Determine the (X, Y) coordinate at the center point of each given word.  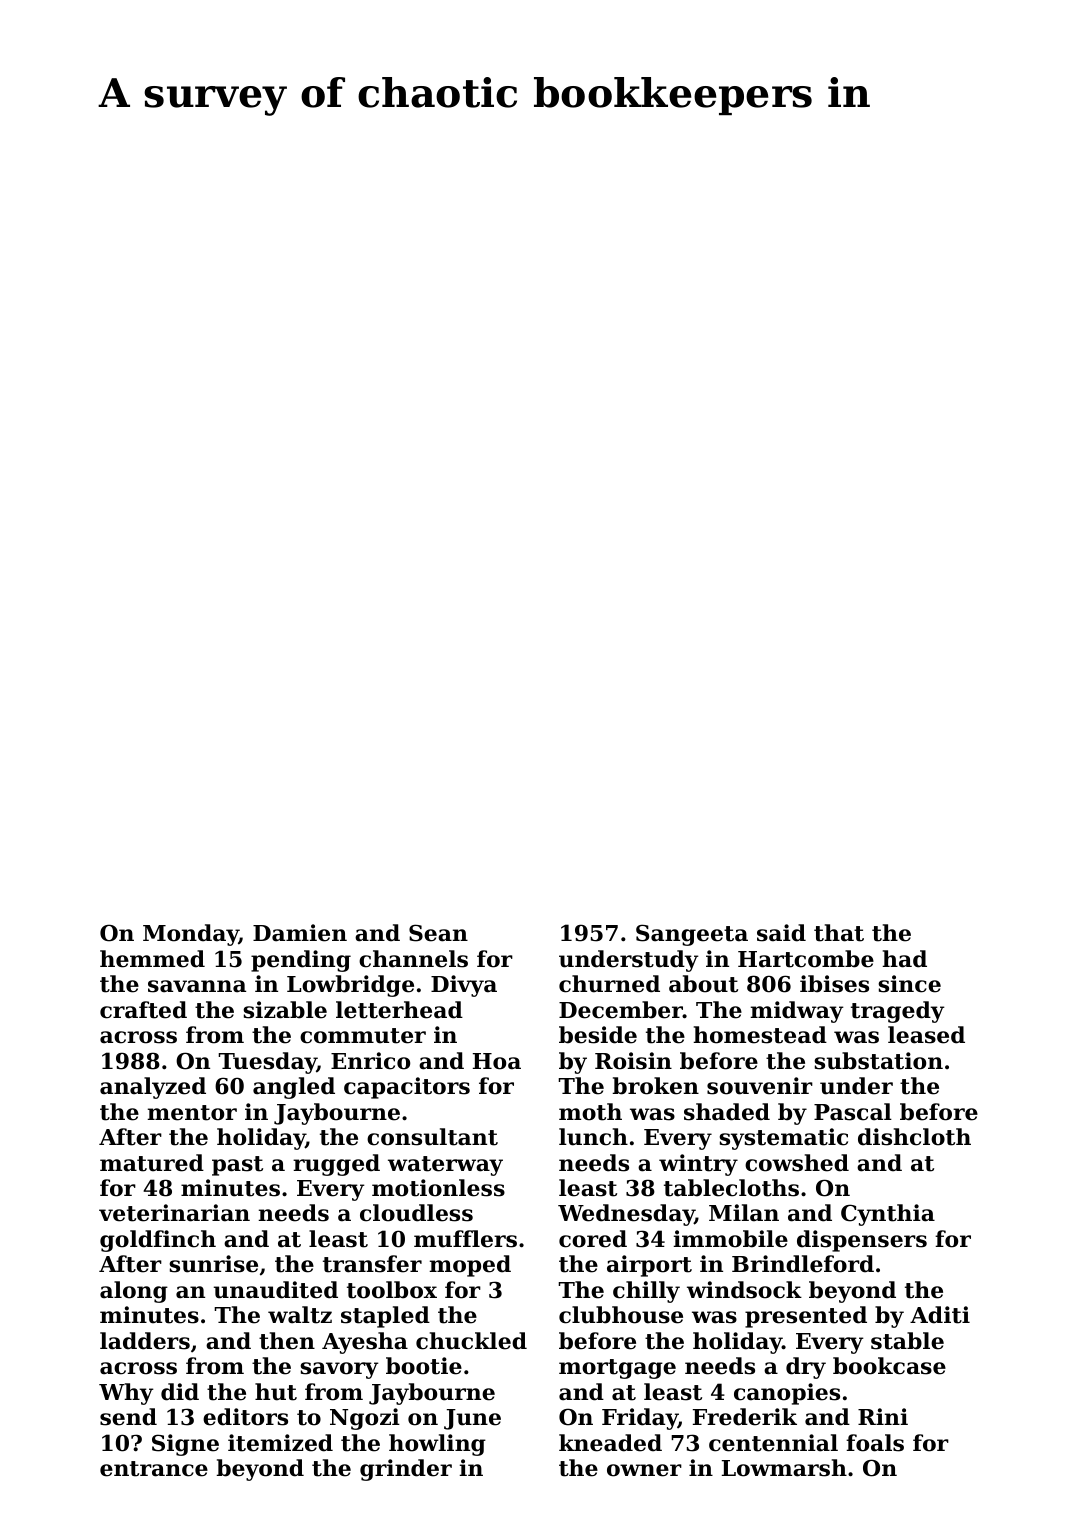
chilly (646, 1292)
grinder (406, 1470)
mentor (192, 1113)
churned (609, 984)
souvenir (760, 1086)
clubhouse (621, 1315)
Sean (438, 933)
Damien (300, 933)
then (287, 1341)
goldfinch (158, 1241)
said (781, 933)
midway (797, 1012)
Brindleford (803, 1264)
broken (655, 1086)
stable (907, 1341)
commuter (363, 1036)
